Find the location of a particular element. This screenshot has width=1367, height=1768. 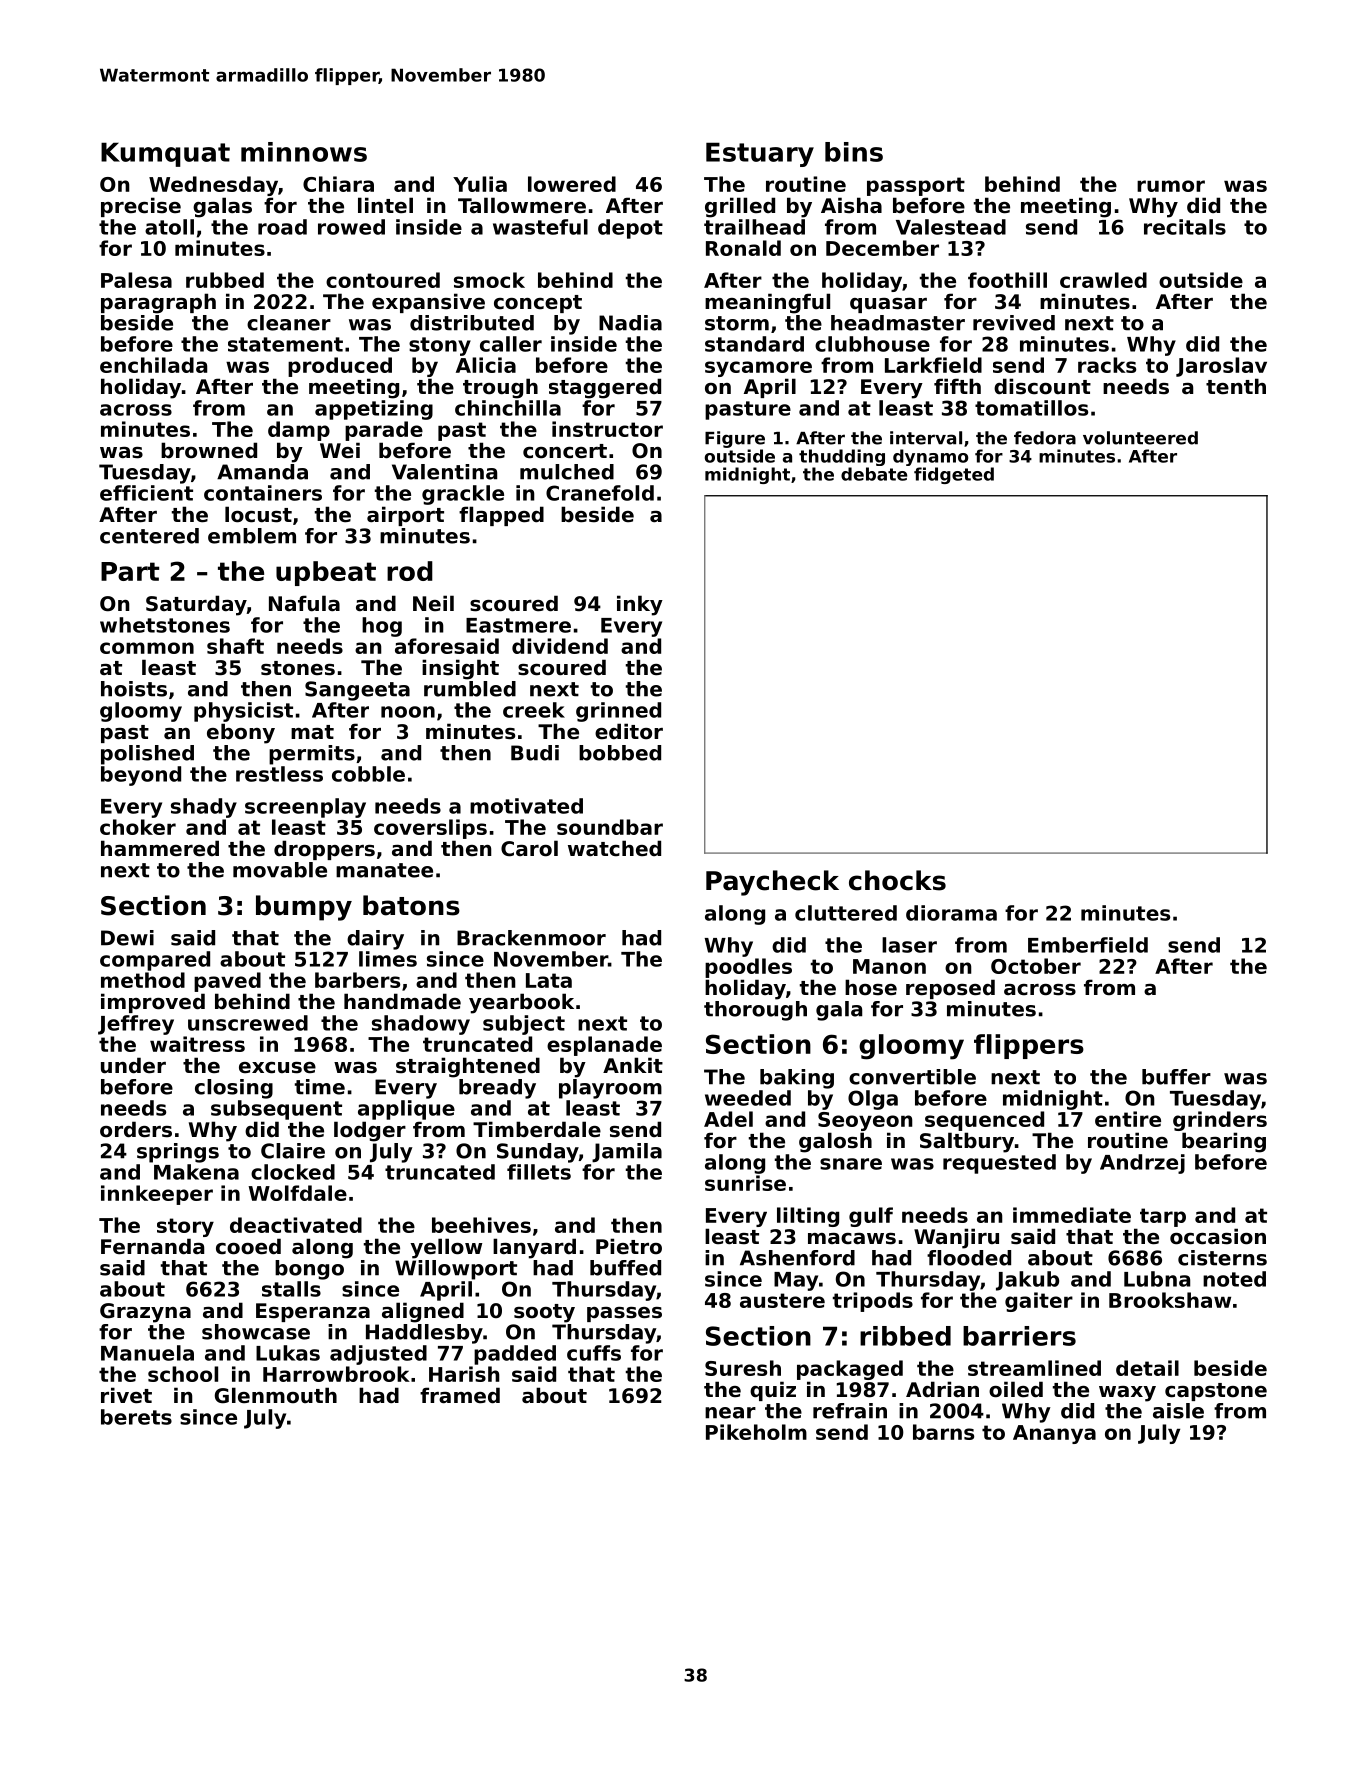

occasion is located at coordinates (1218, 1236).
